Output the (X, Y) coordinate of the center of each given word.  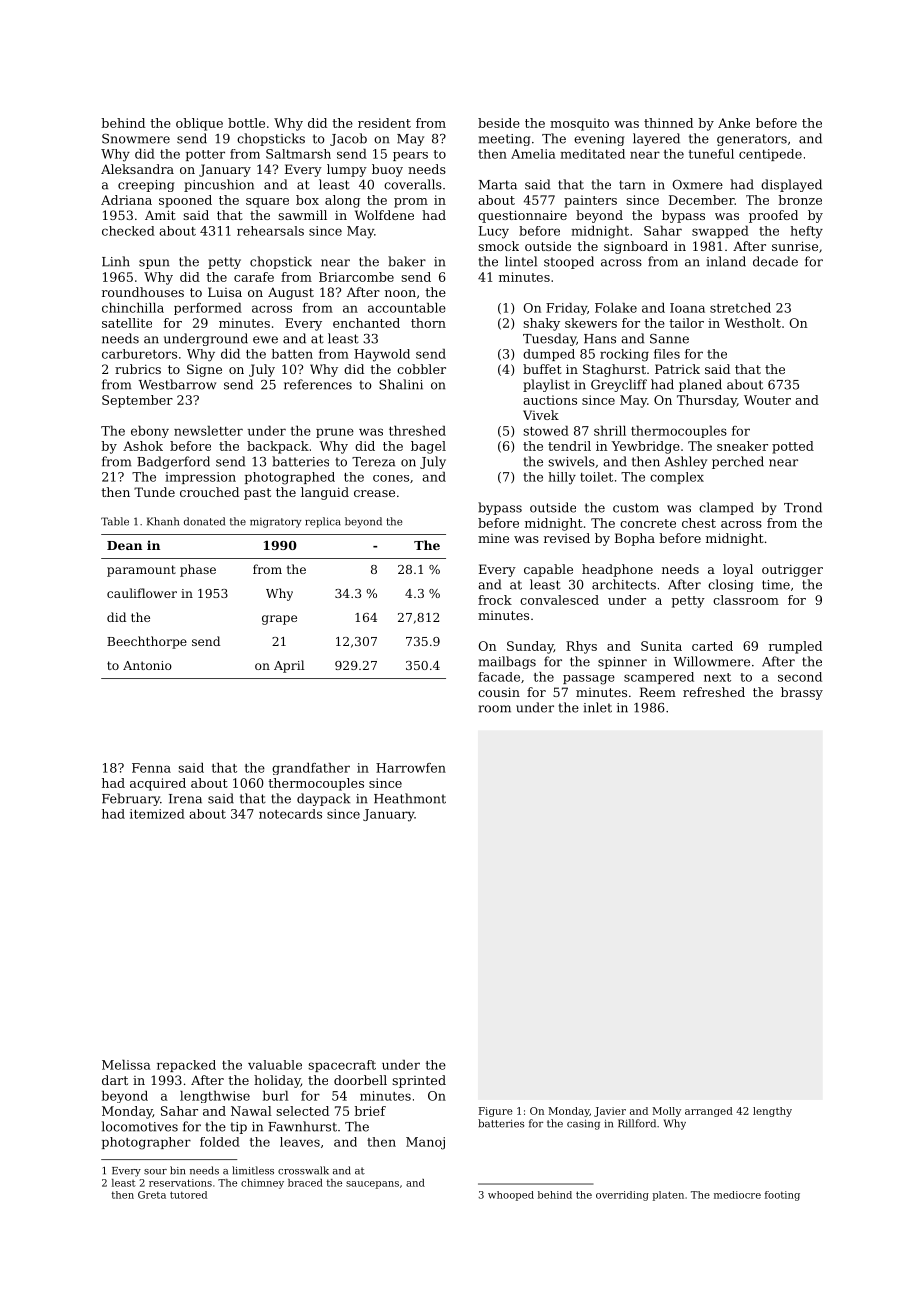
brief (370, 1111)
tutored (188, 1195)
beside (499, 123)
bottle (246, 123)
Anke (734, 123)
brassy (802, 693)
